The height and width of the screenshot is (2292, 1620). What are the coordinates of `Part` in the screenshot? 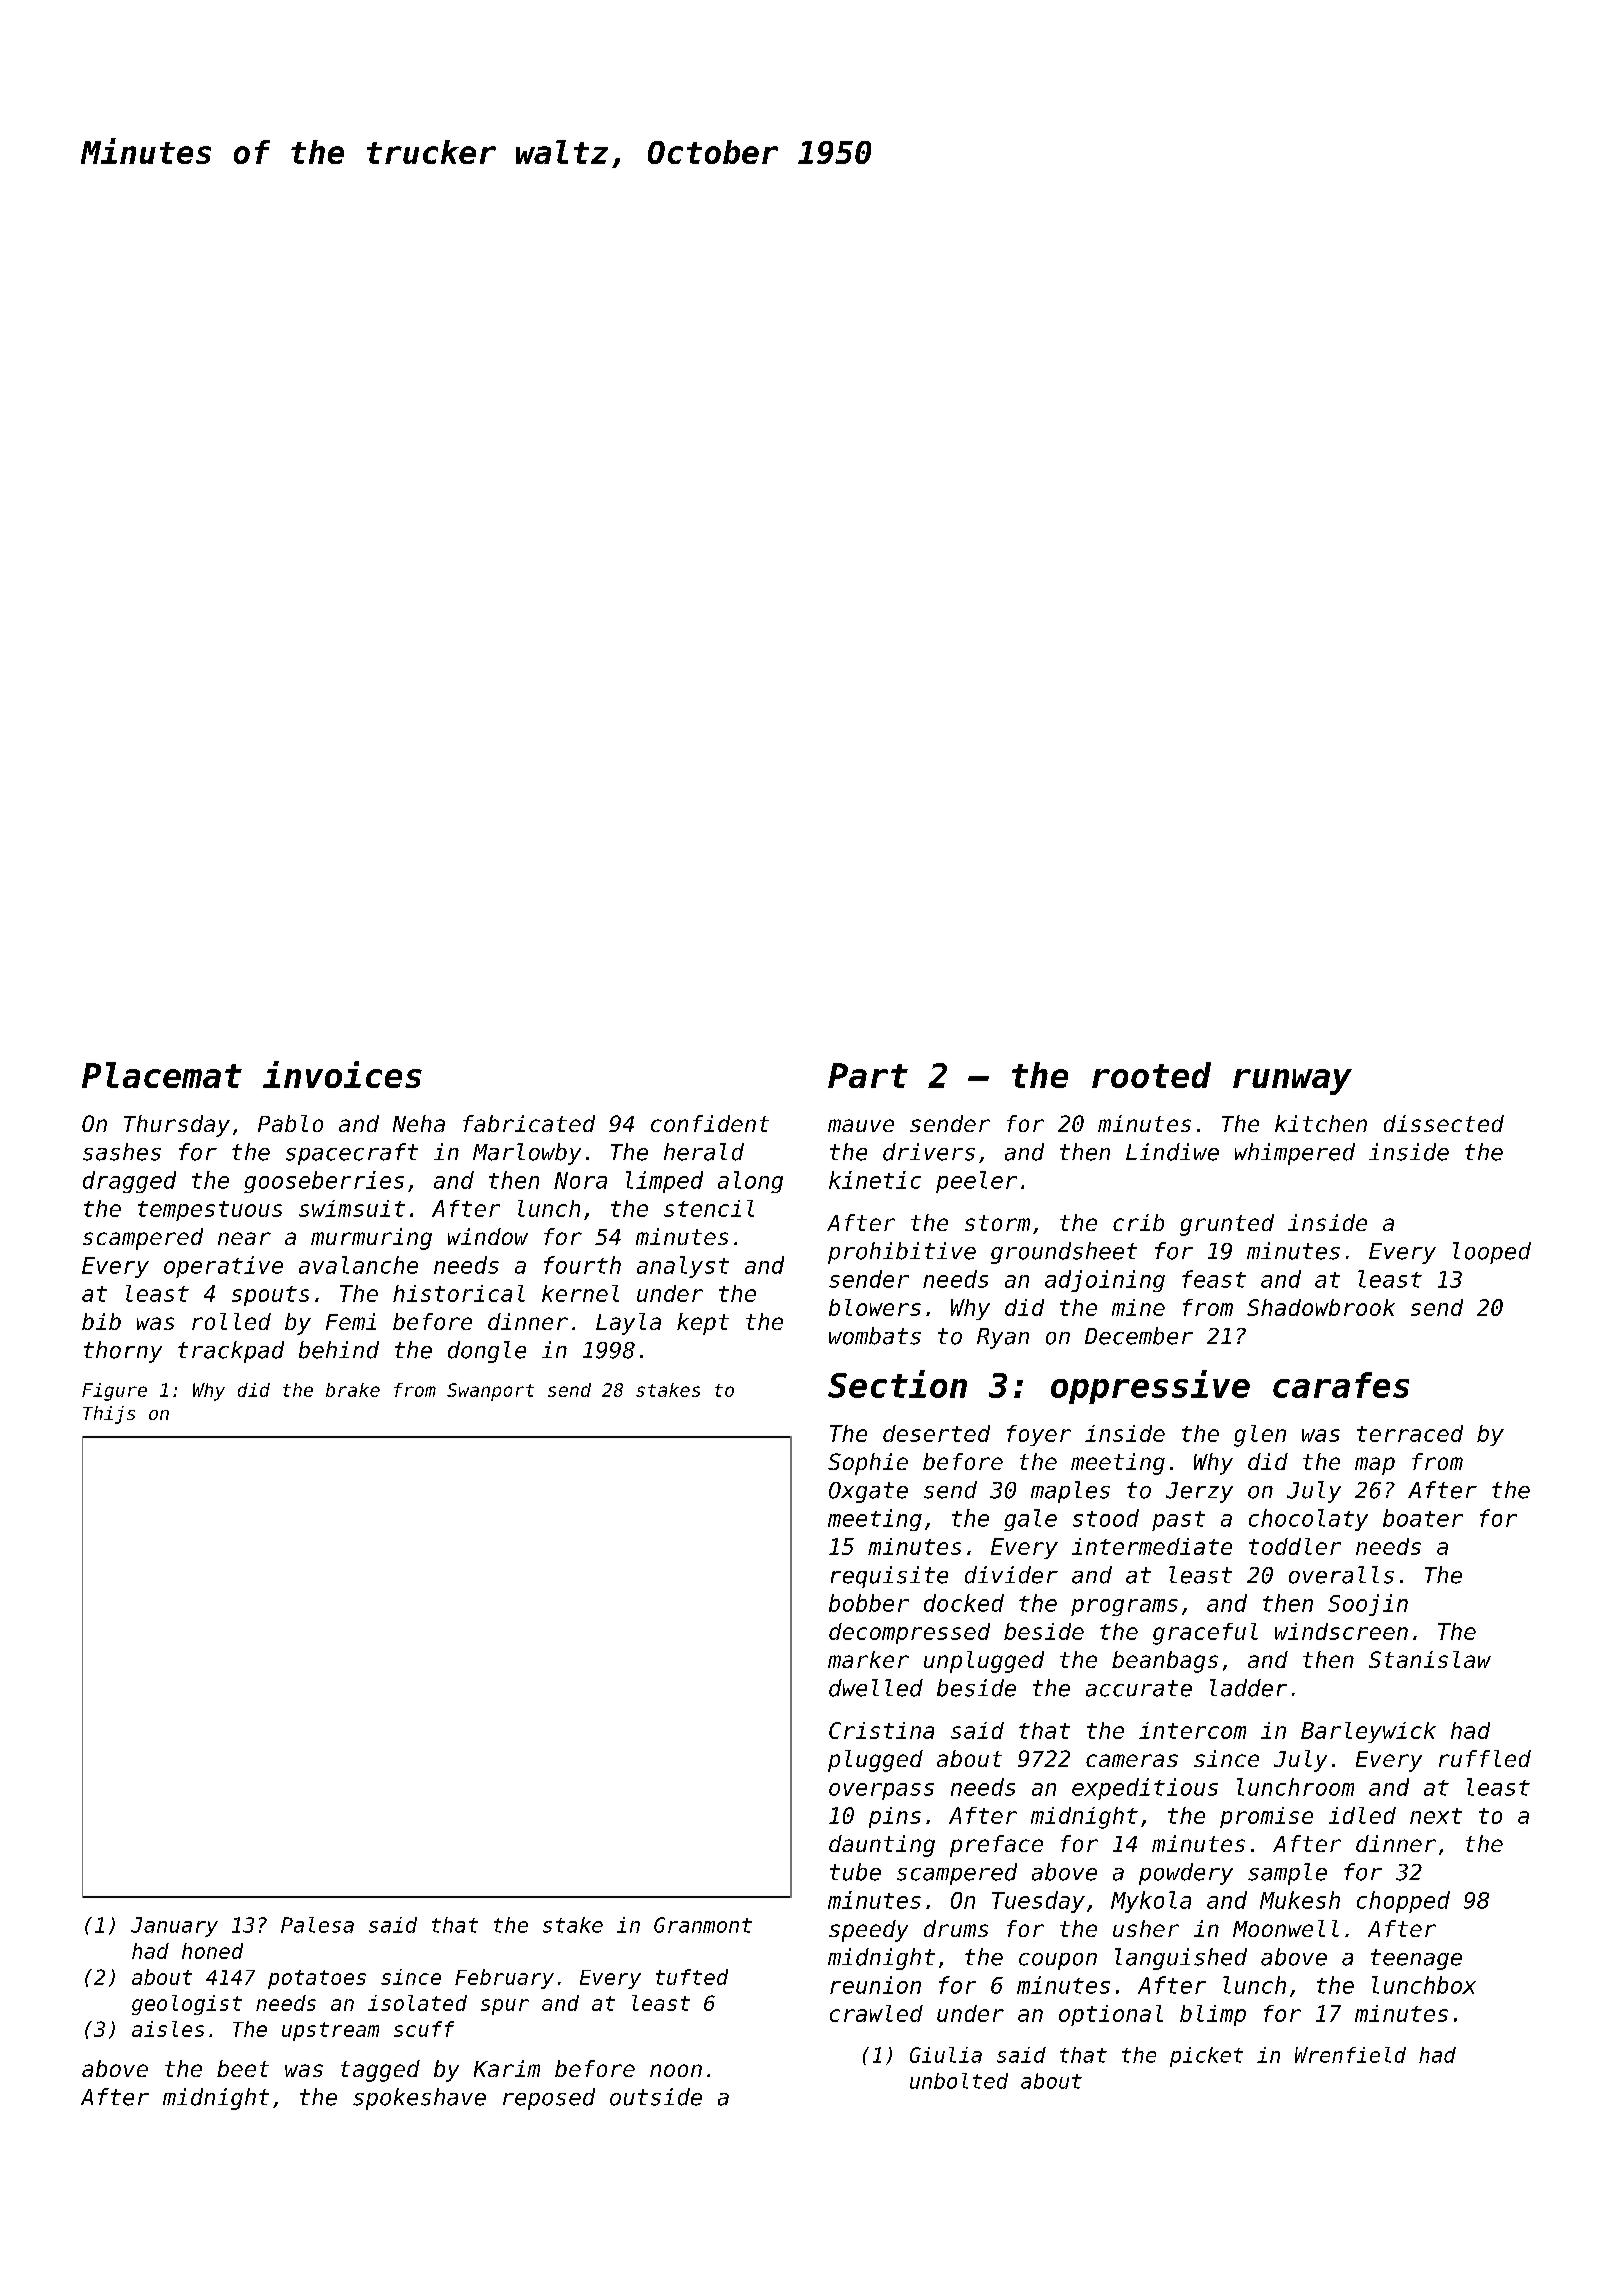 It's located at (868, 1075).
